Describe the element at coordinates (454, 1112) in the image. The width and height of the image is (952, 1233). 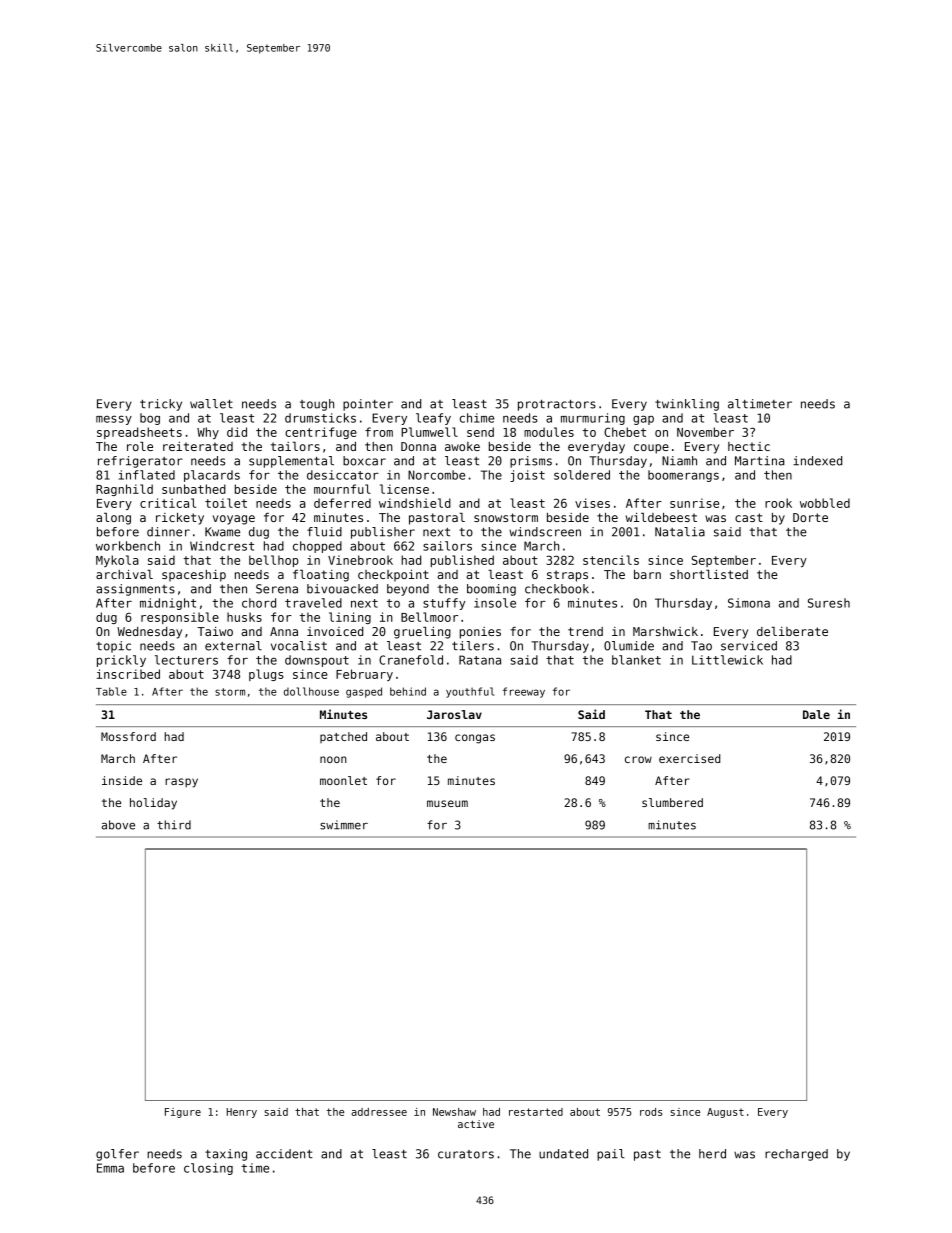
I see `Newshaw` at that location.
